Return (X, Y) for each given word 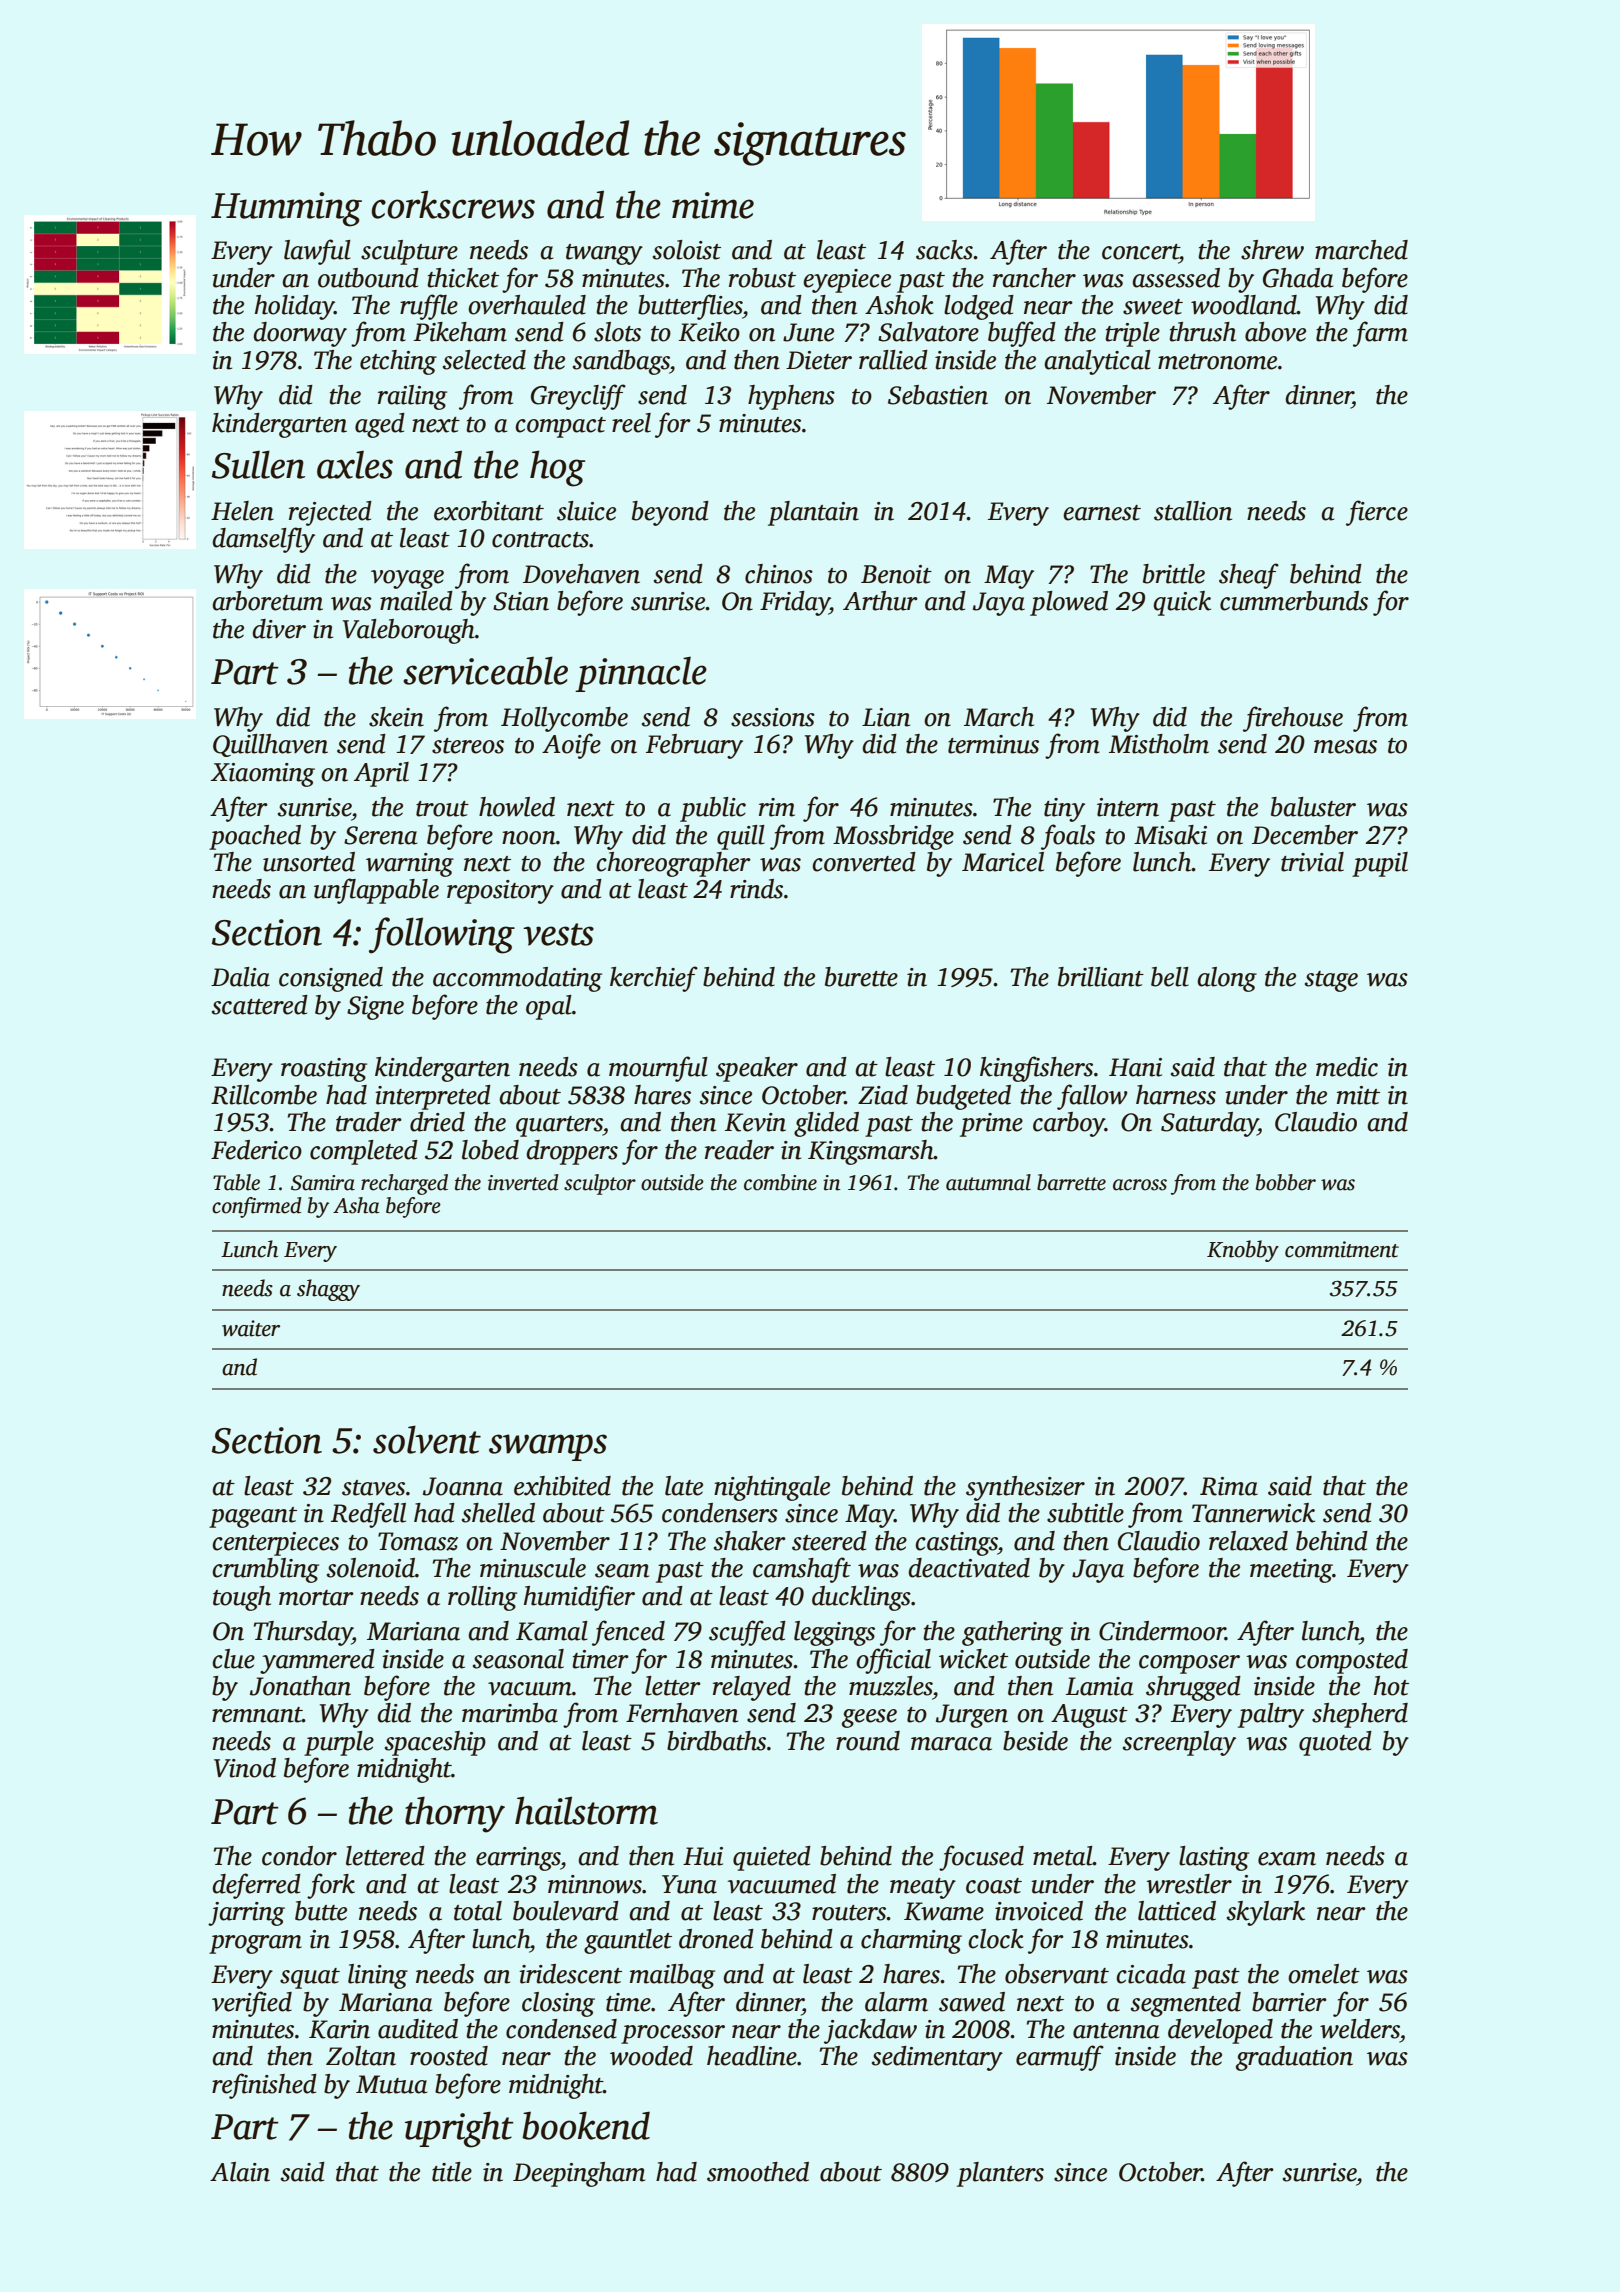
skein (396, 717)
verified (252, 2004)
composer (1189, 1664)
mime (713, 205)
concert (1140, 252)
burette (861, 977)
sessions (773, 717)
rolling (482, 1598)
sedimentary (937, 2058)
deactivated (969, 1568)
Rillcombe (264, 1095)
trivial (1312, 862)
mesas (1345, 747)
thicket (463, 278)
